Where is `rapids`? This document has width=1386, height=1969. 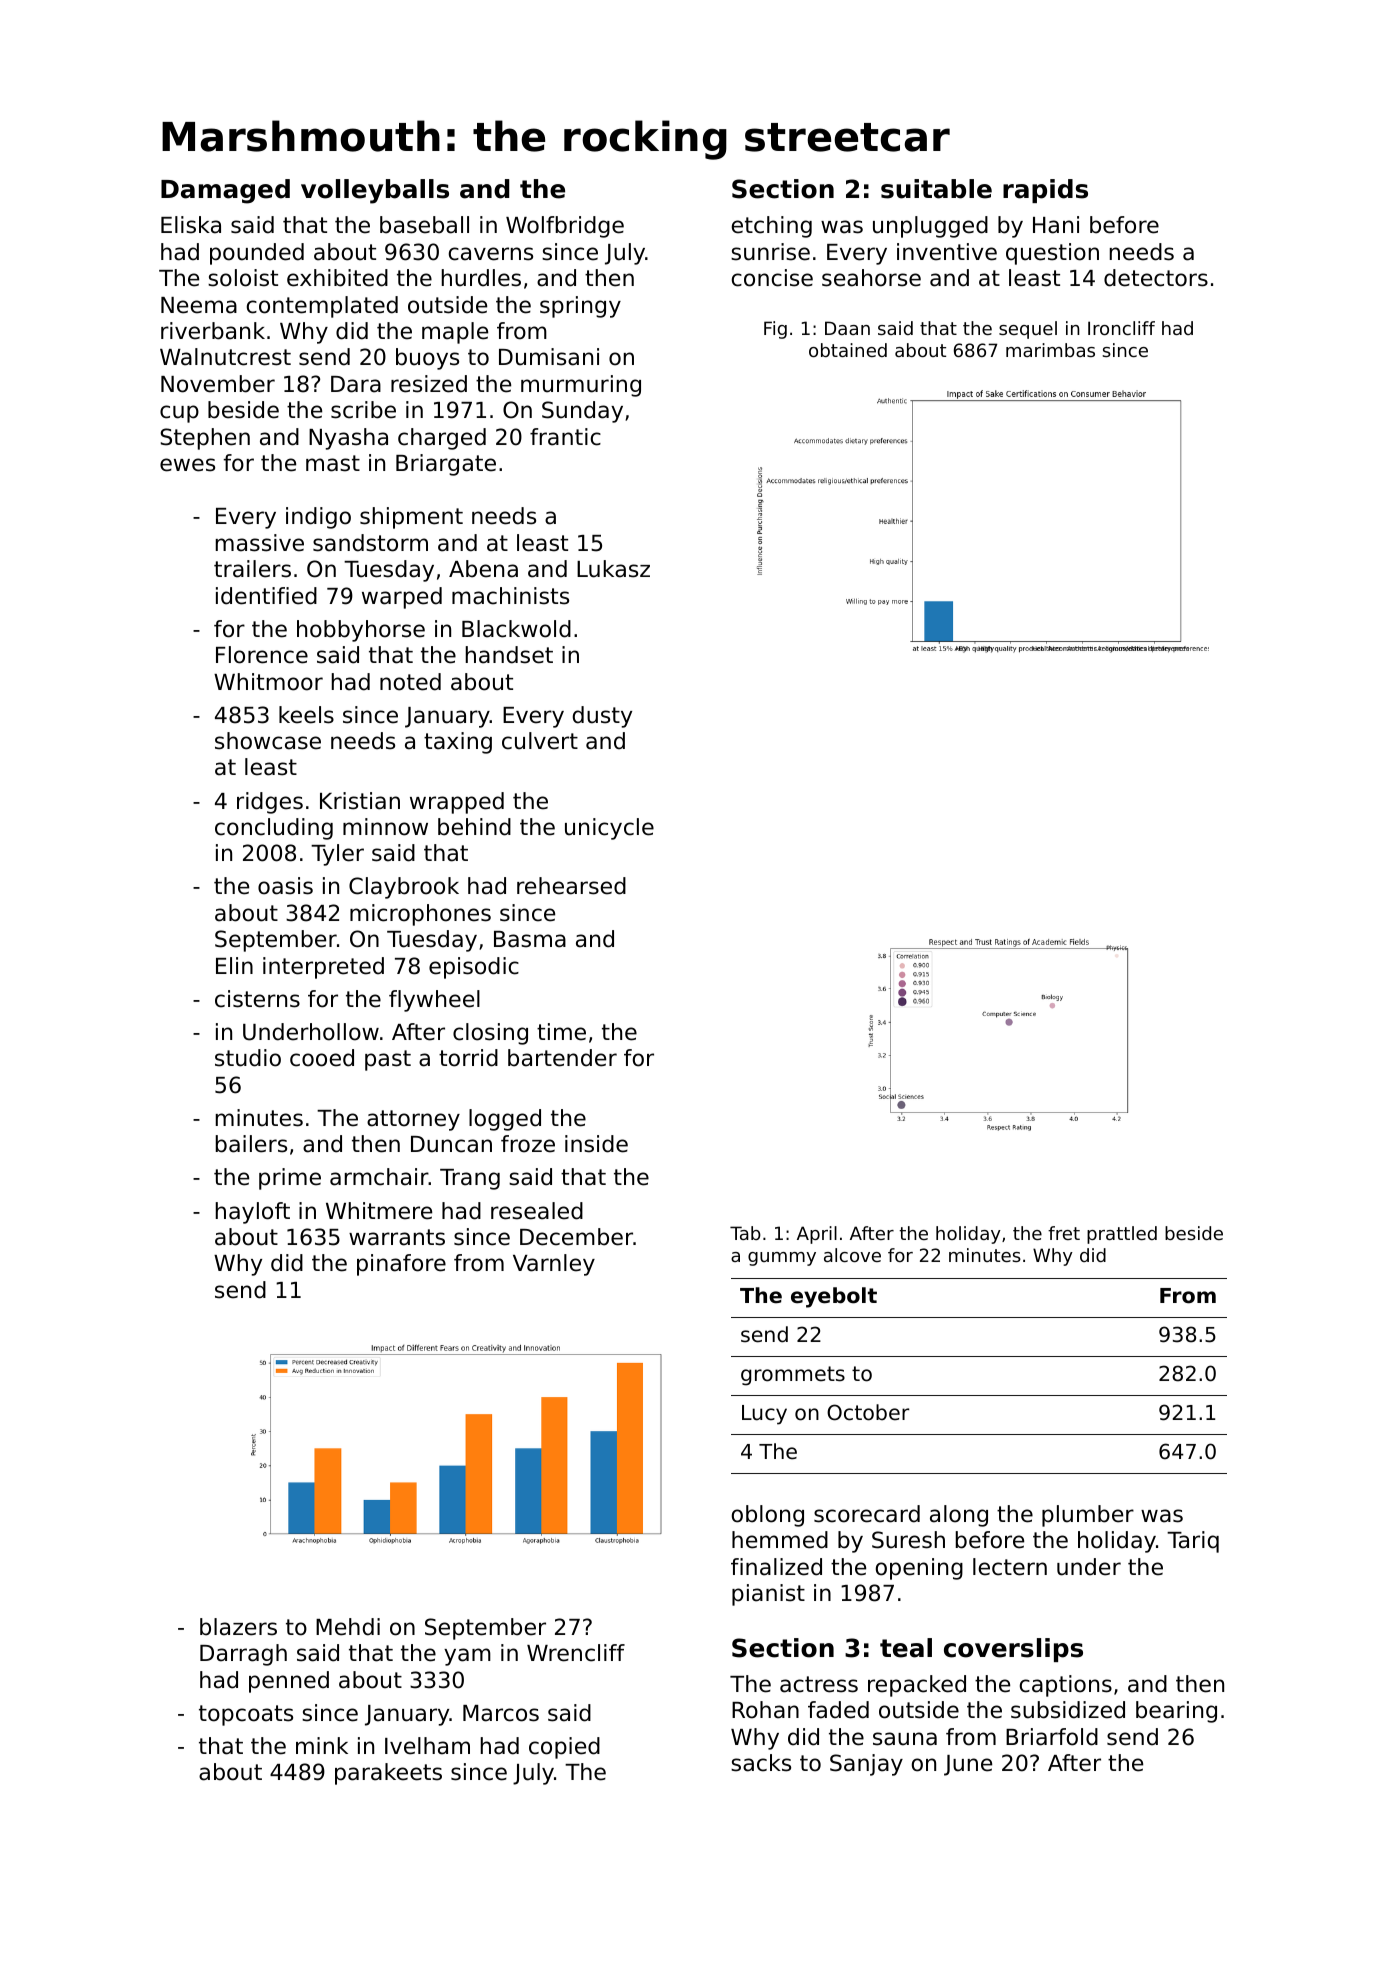
rapids is located at coordinates (1045, 191).
